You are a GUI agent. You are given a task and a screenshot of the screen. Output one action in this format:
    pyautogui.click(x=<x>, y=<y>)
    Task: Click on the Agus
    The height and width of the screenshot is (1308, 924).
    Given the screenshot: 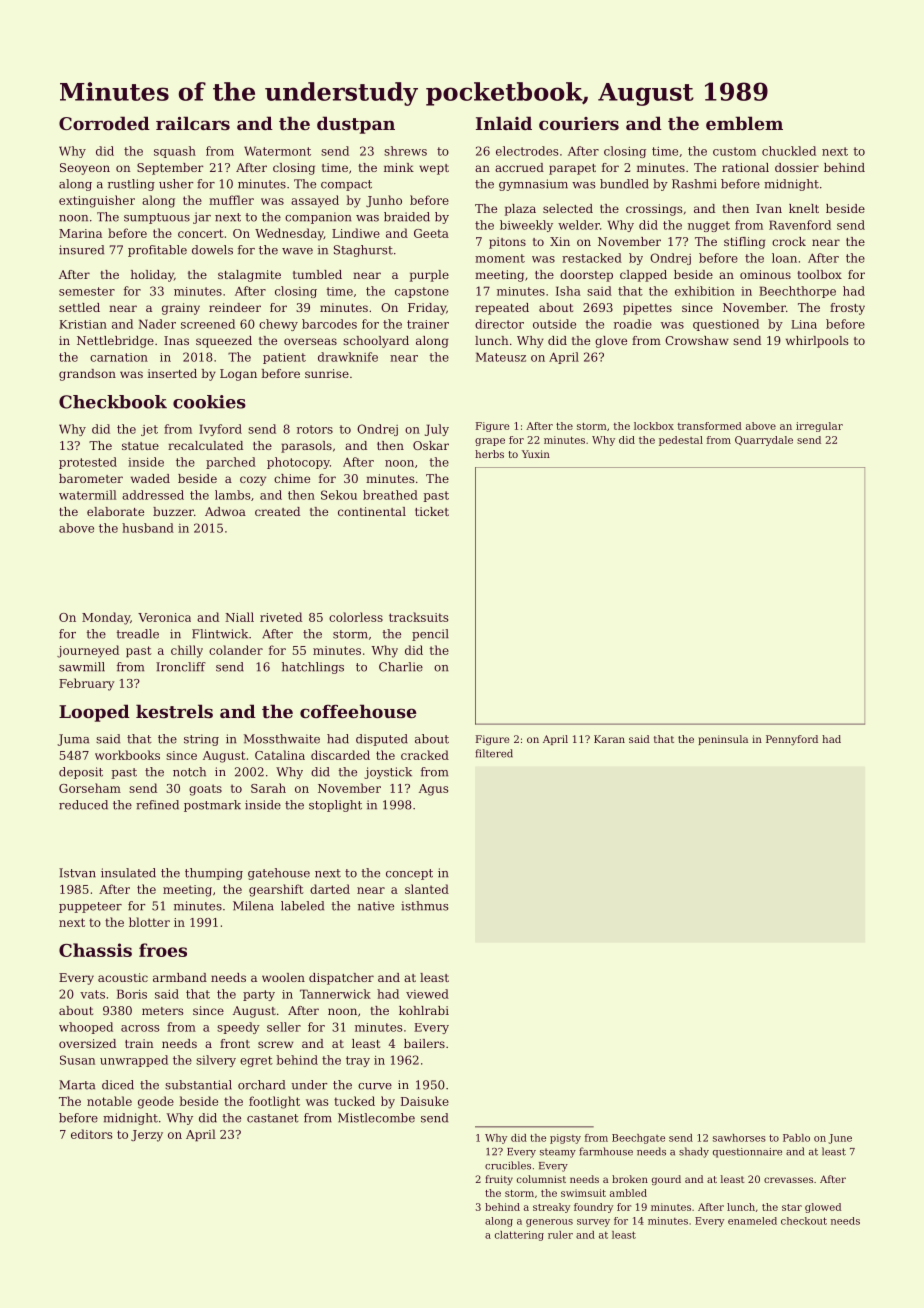 What is the action you would take?
    pyautogui.click(x=433, y=790)
